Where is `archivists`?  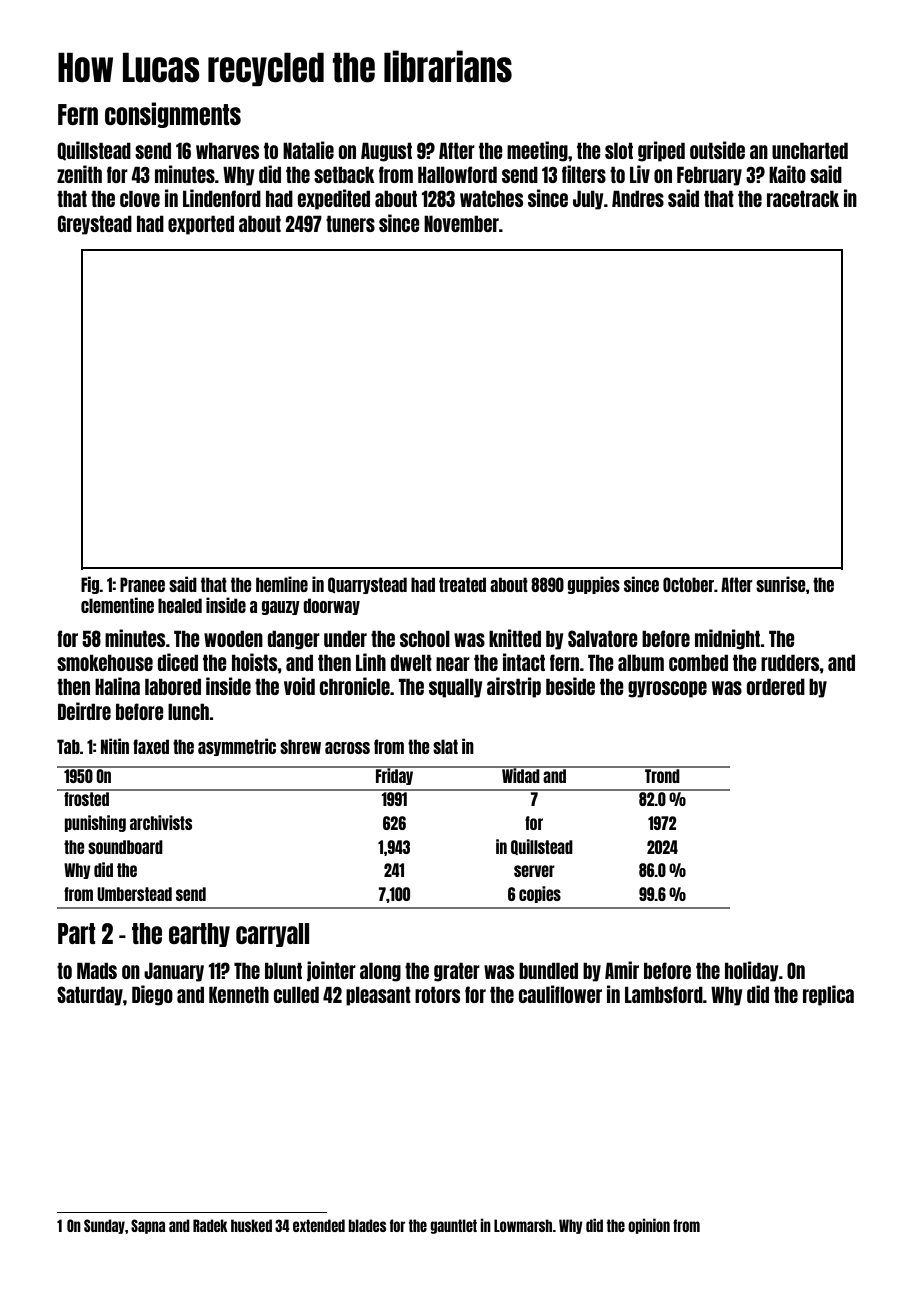
archivists is located at coordinates (161, 822).
